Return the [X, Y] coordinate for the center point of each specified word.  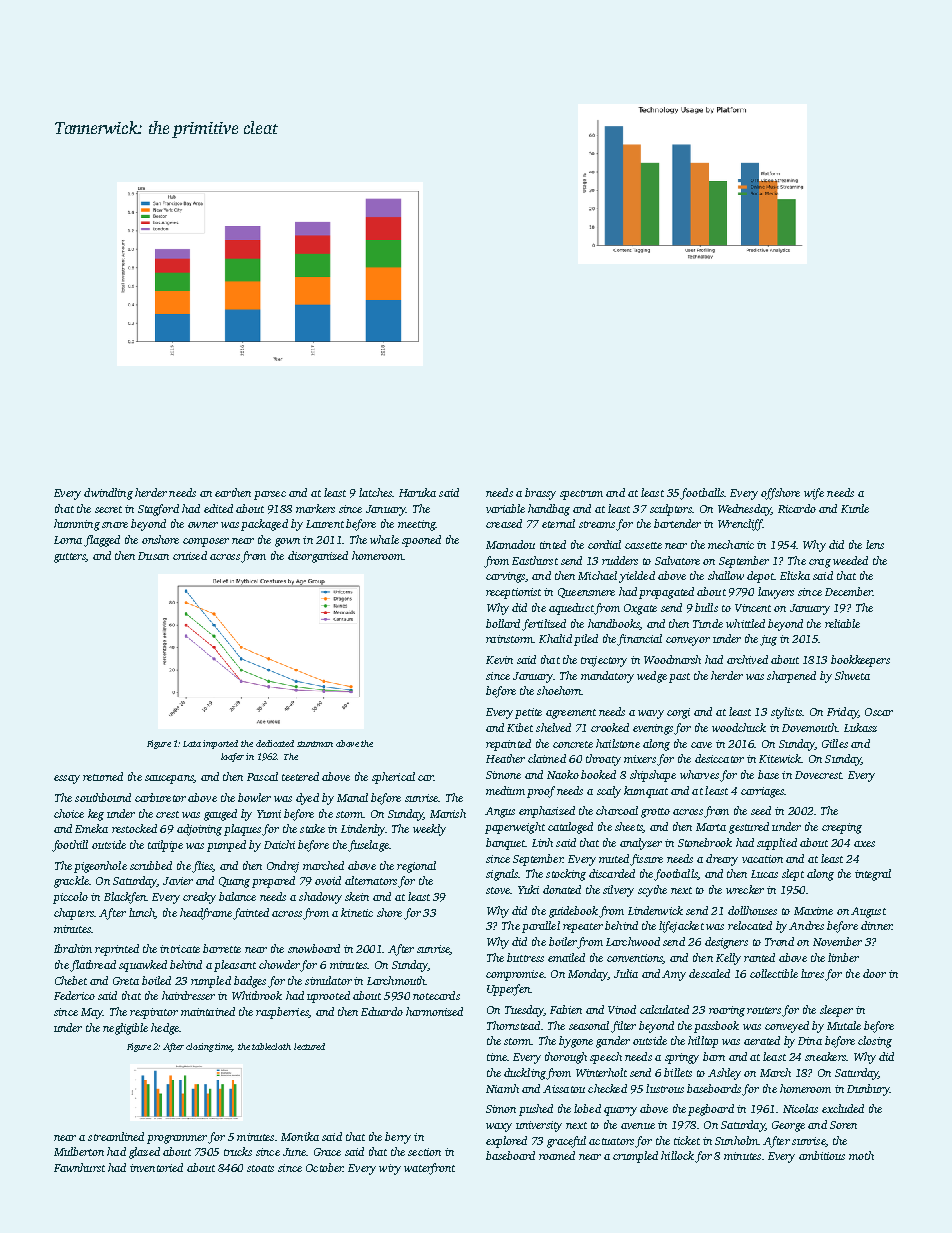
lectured [309, 1046]
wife [814, 494]
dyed [307, 799]
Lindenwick [655, 910]
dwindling [108, 494]
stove [498, 890]
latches [375, 492]
